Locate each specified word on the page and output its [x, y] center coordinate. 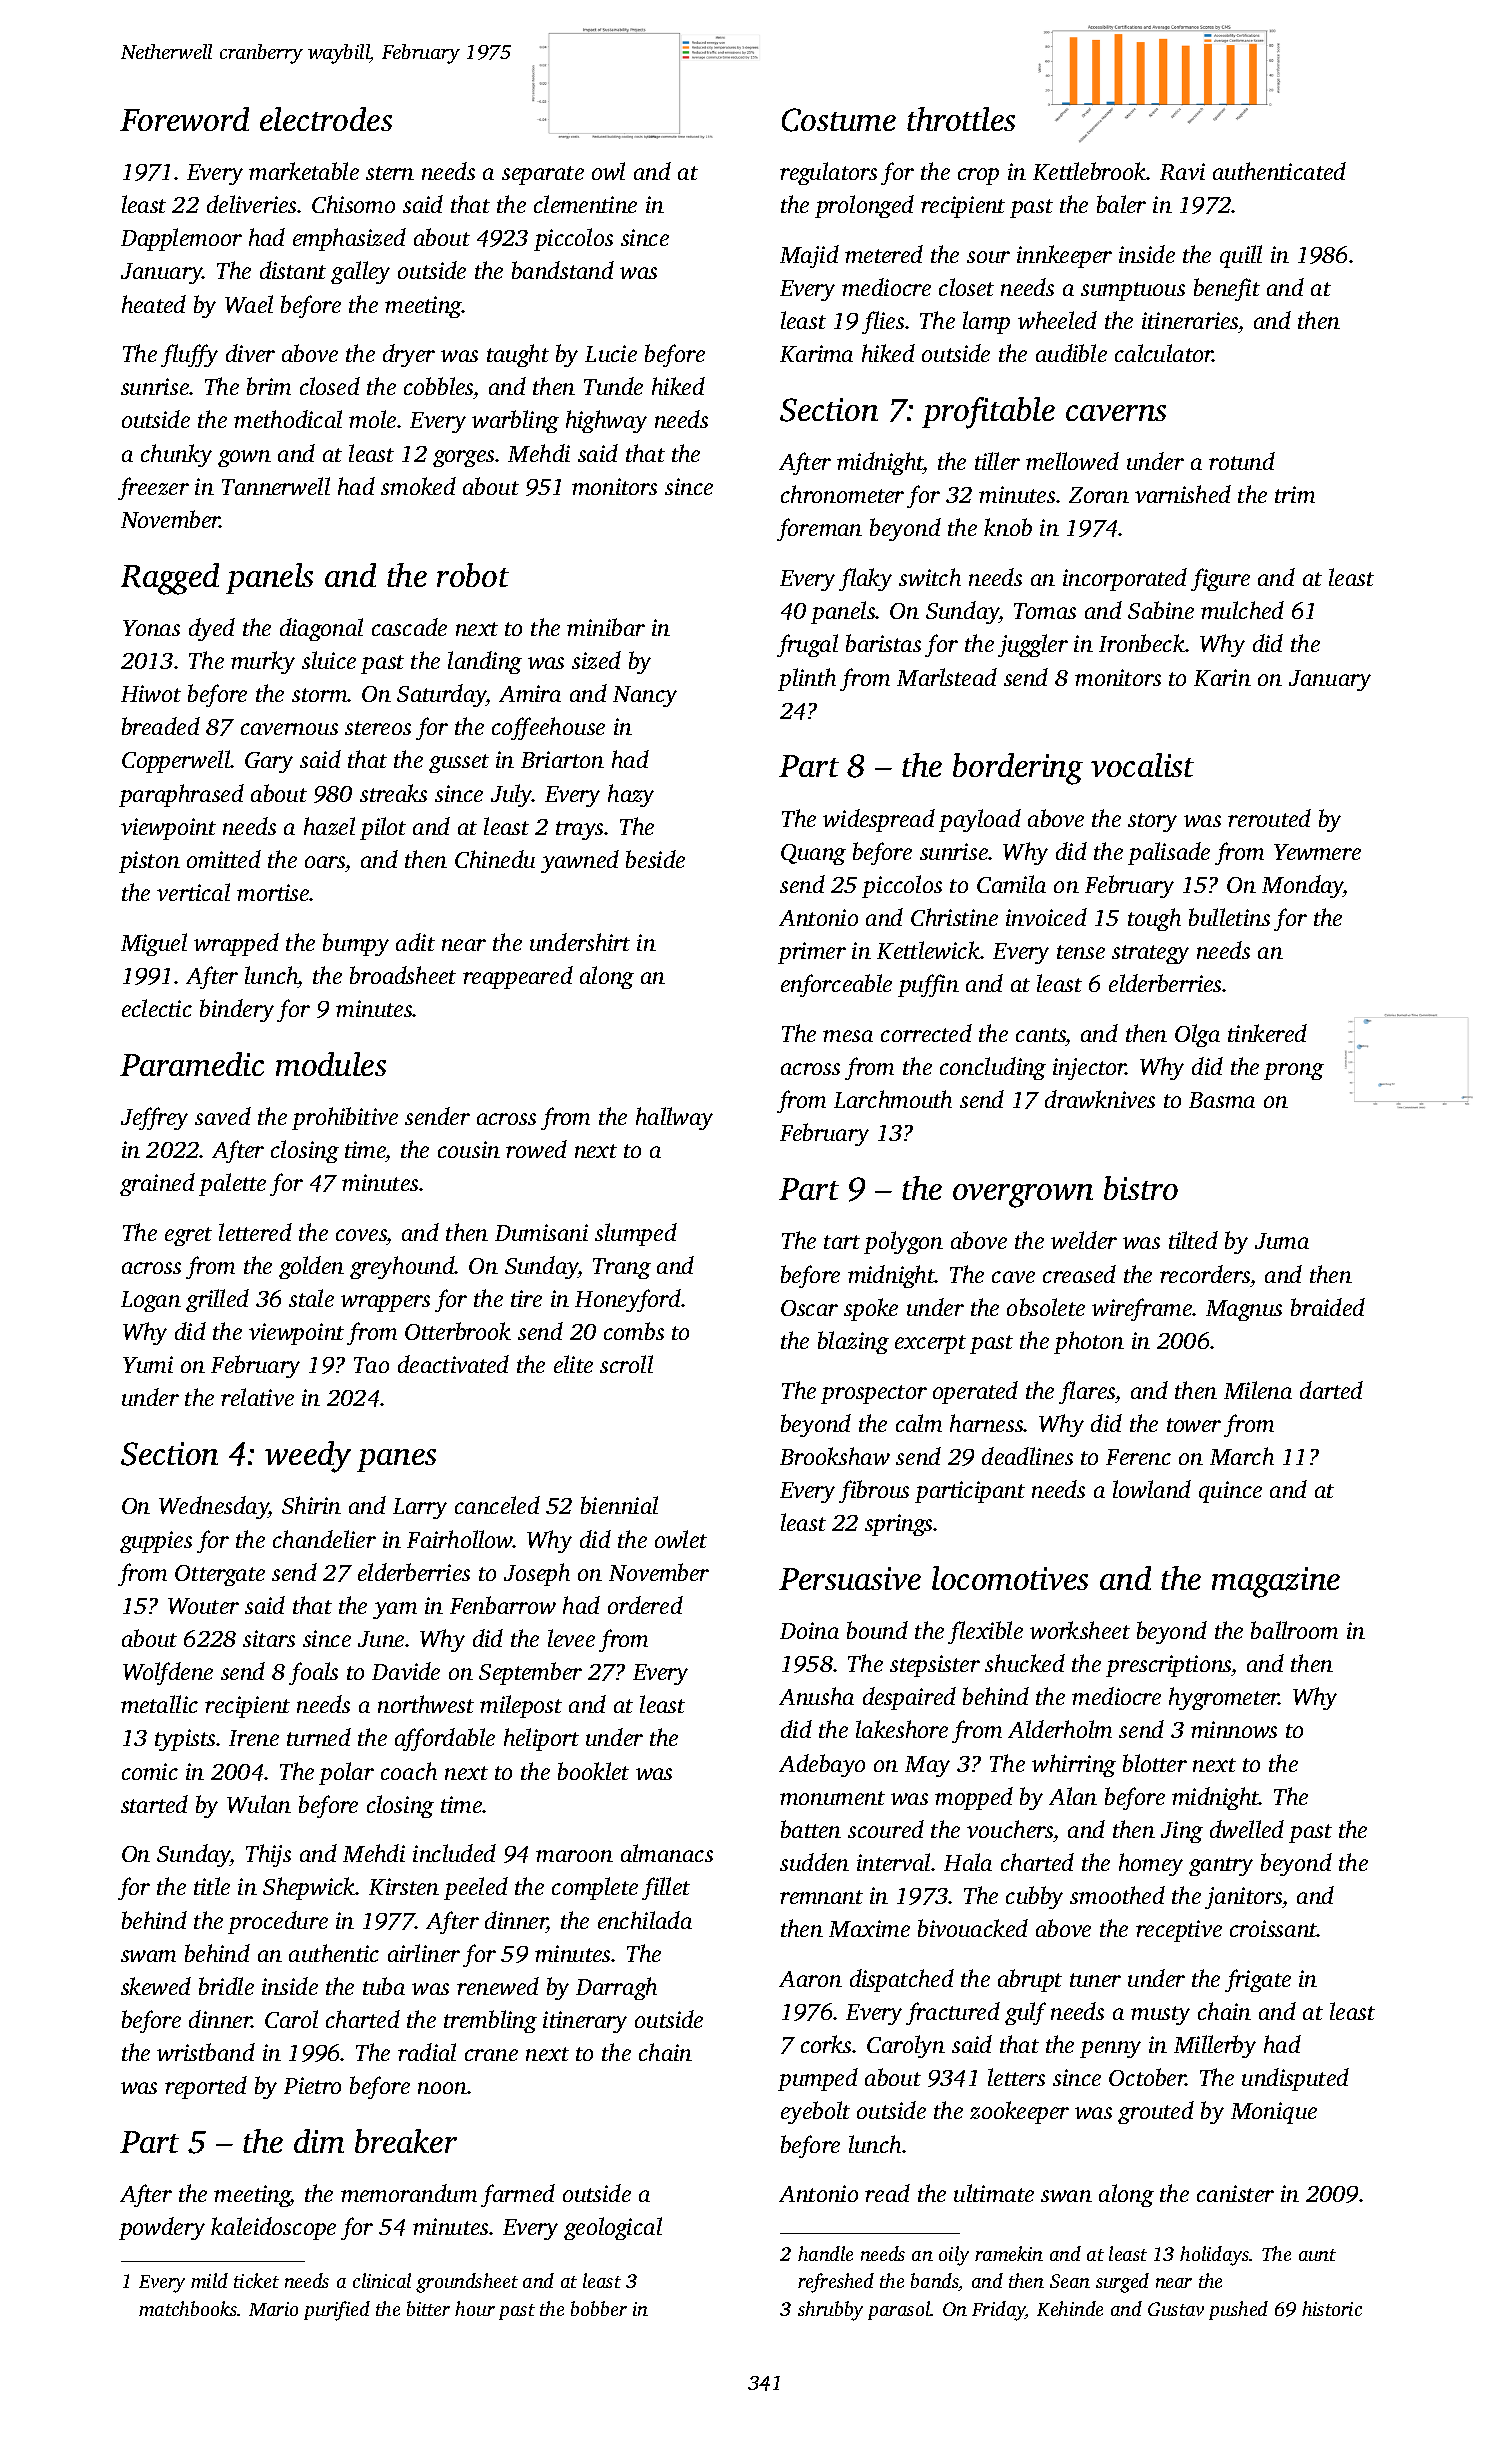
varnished [1183, 494]
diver [250, 353]
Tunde [613, 386]
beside [655, 859]
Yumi [148, 1364]
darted [1331, 1390]
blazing [853, 1342]
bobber [599, 2308]
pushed [1238, 2310]
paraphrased [181, 795]
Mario [273, 2309]
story [1152, 822]
